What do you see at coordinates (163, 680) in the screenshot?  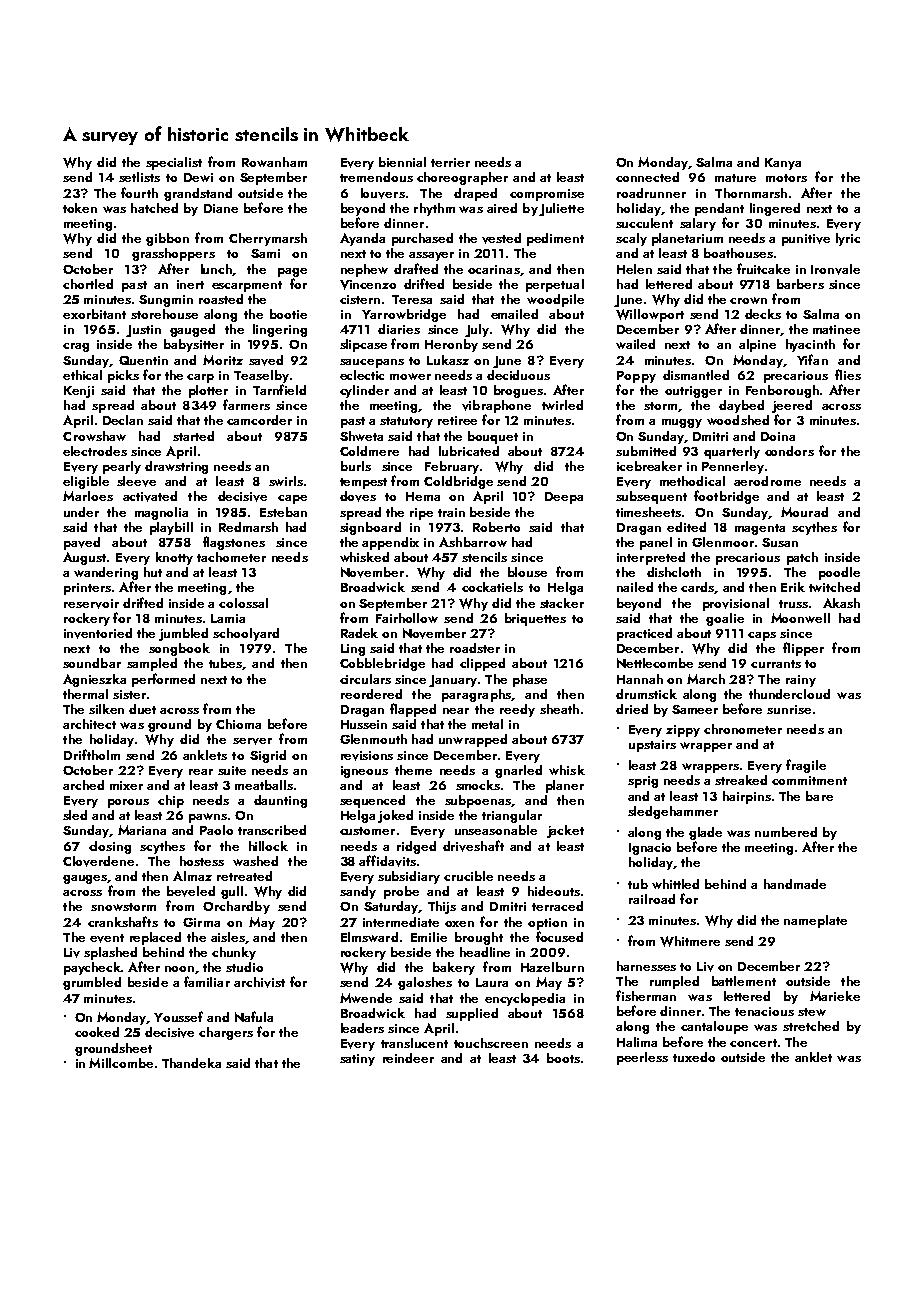 I see `performed` at bounding box center [163, 680].
